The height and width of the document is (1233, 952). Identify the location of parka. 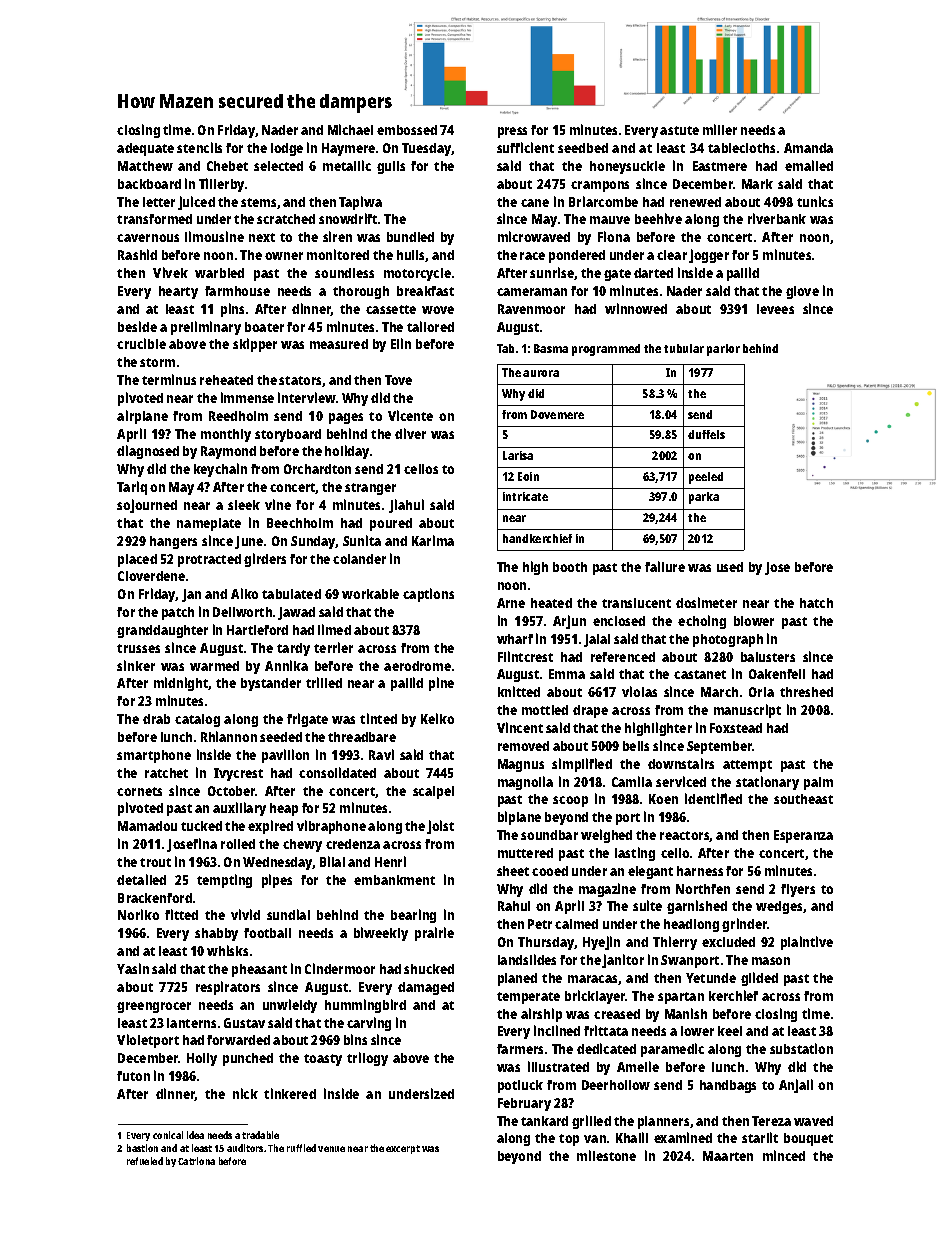
(704, 498).
